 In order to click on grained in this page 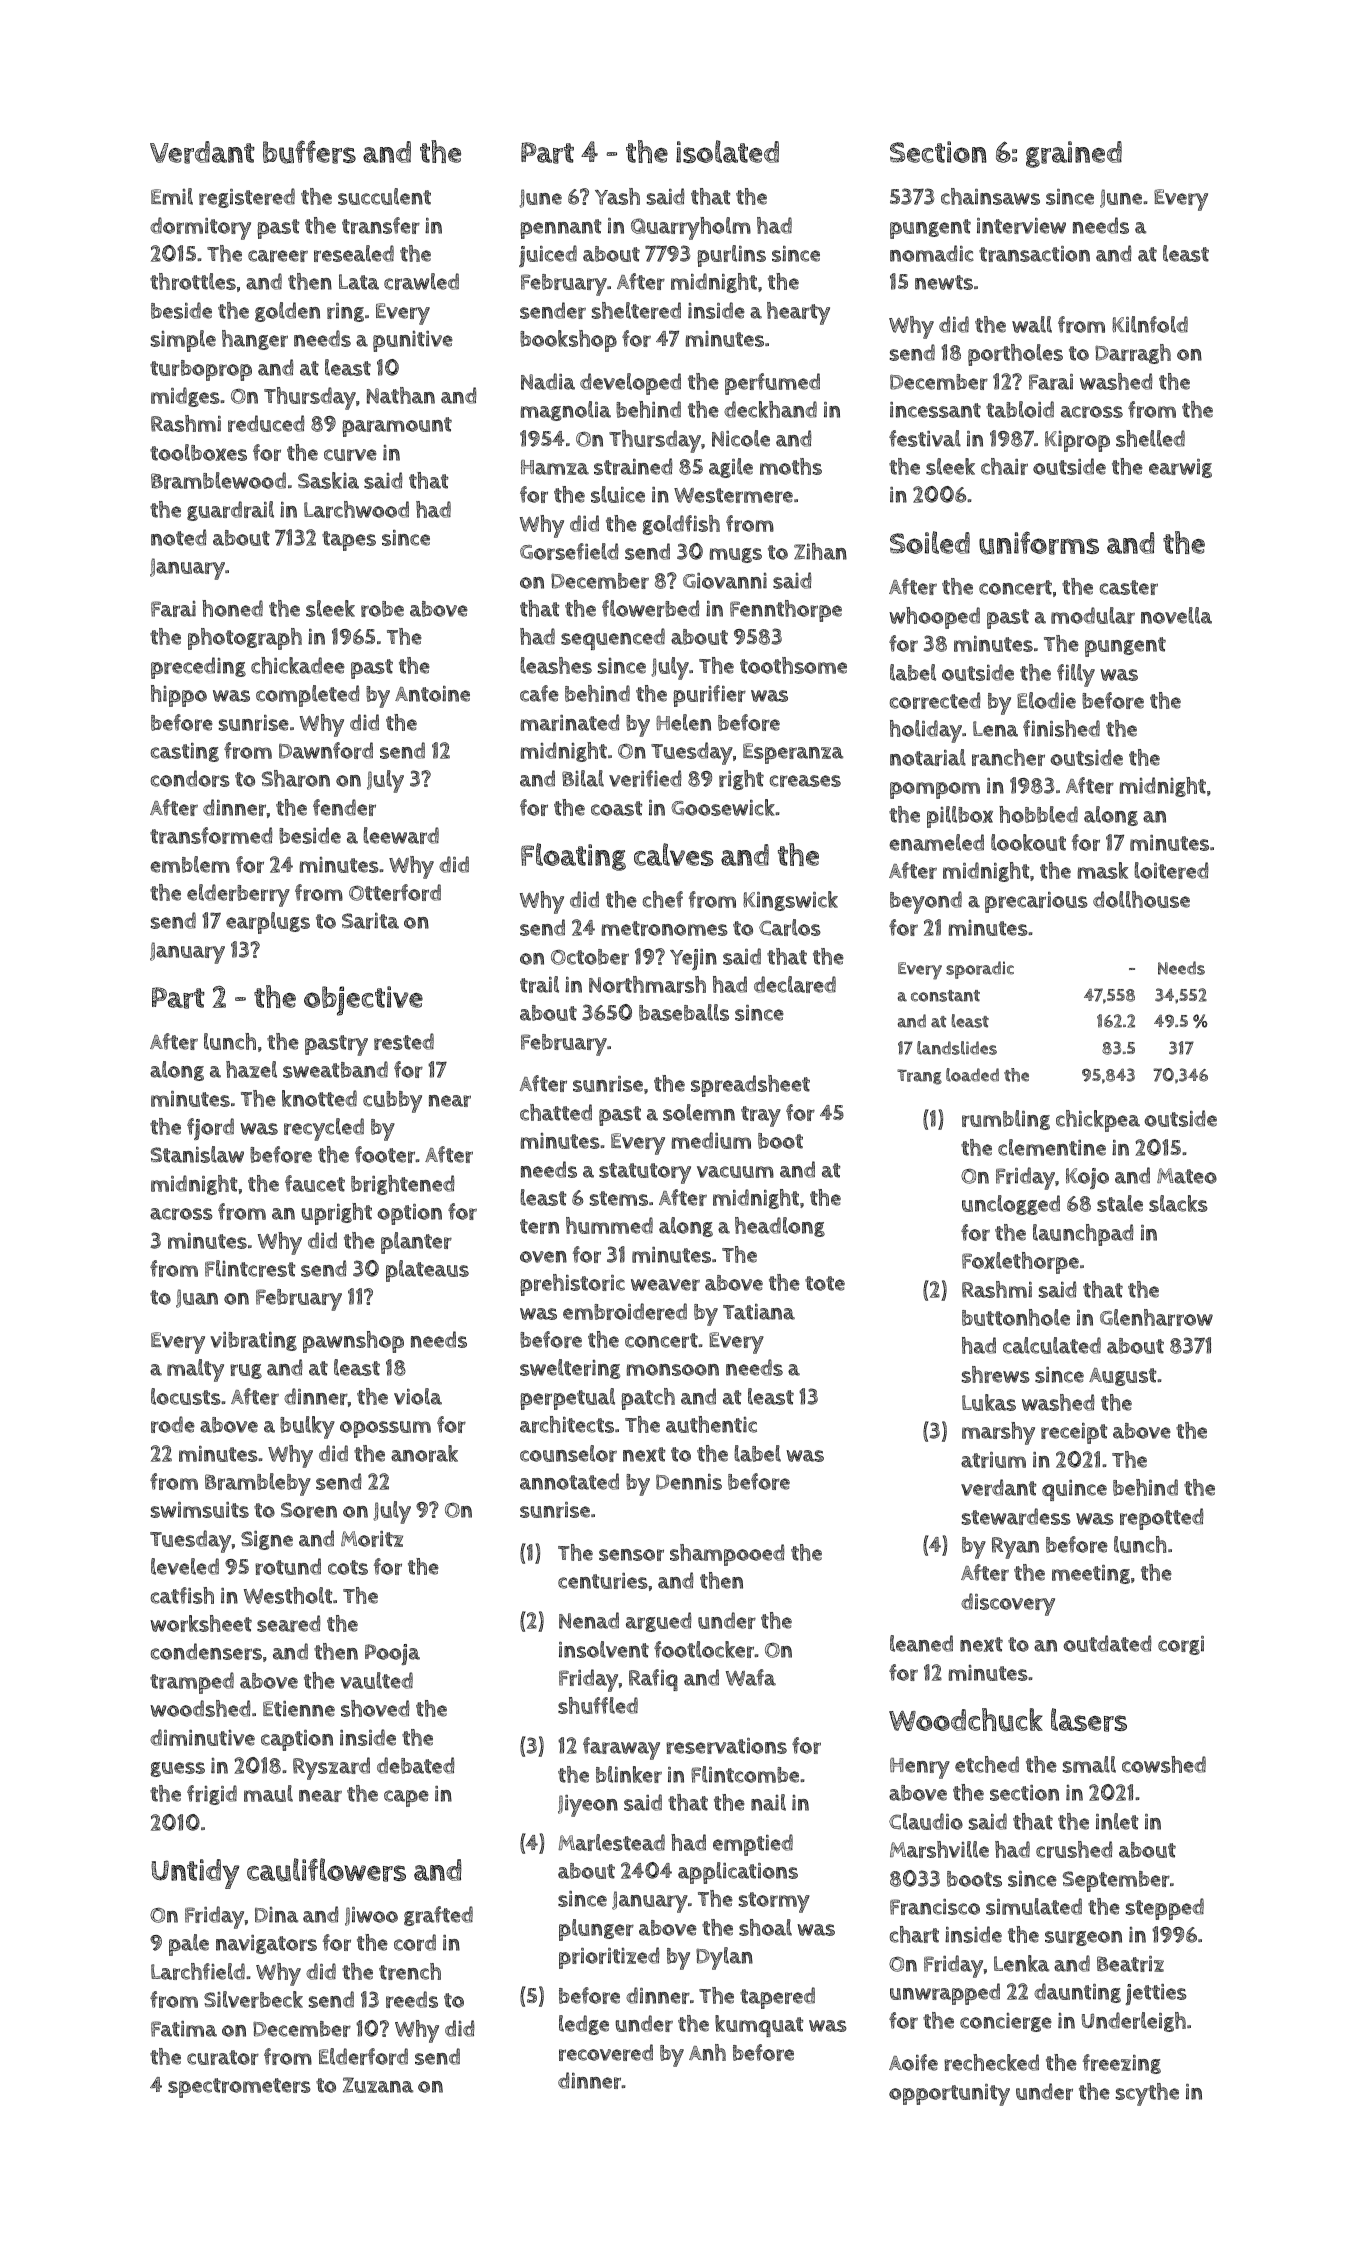, I will do `click(1074, 154)`.
